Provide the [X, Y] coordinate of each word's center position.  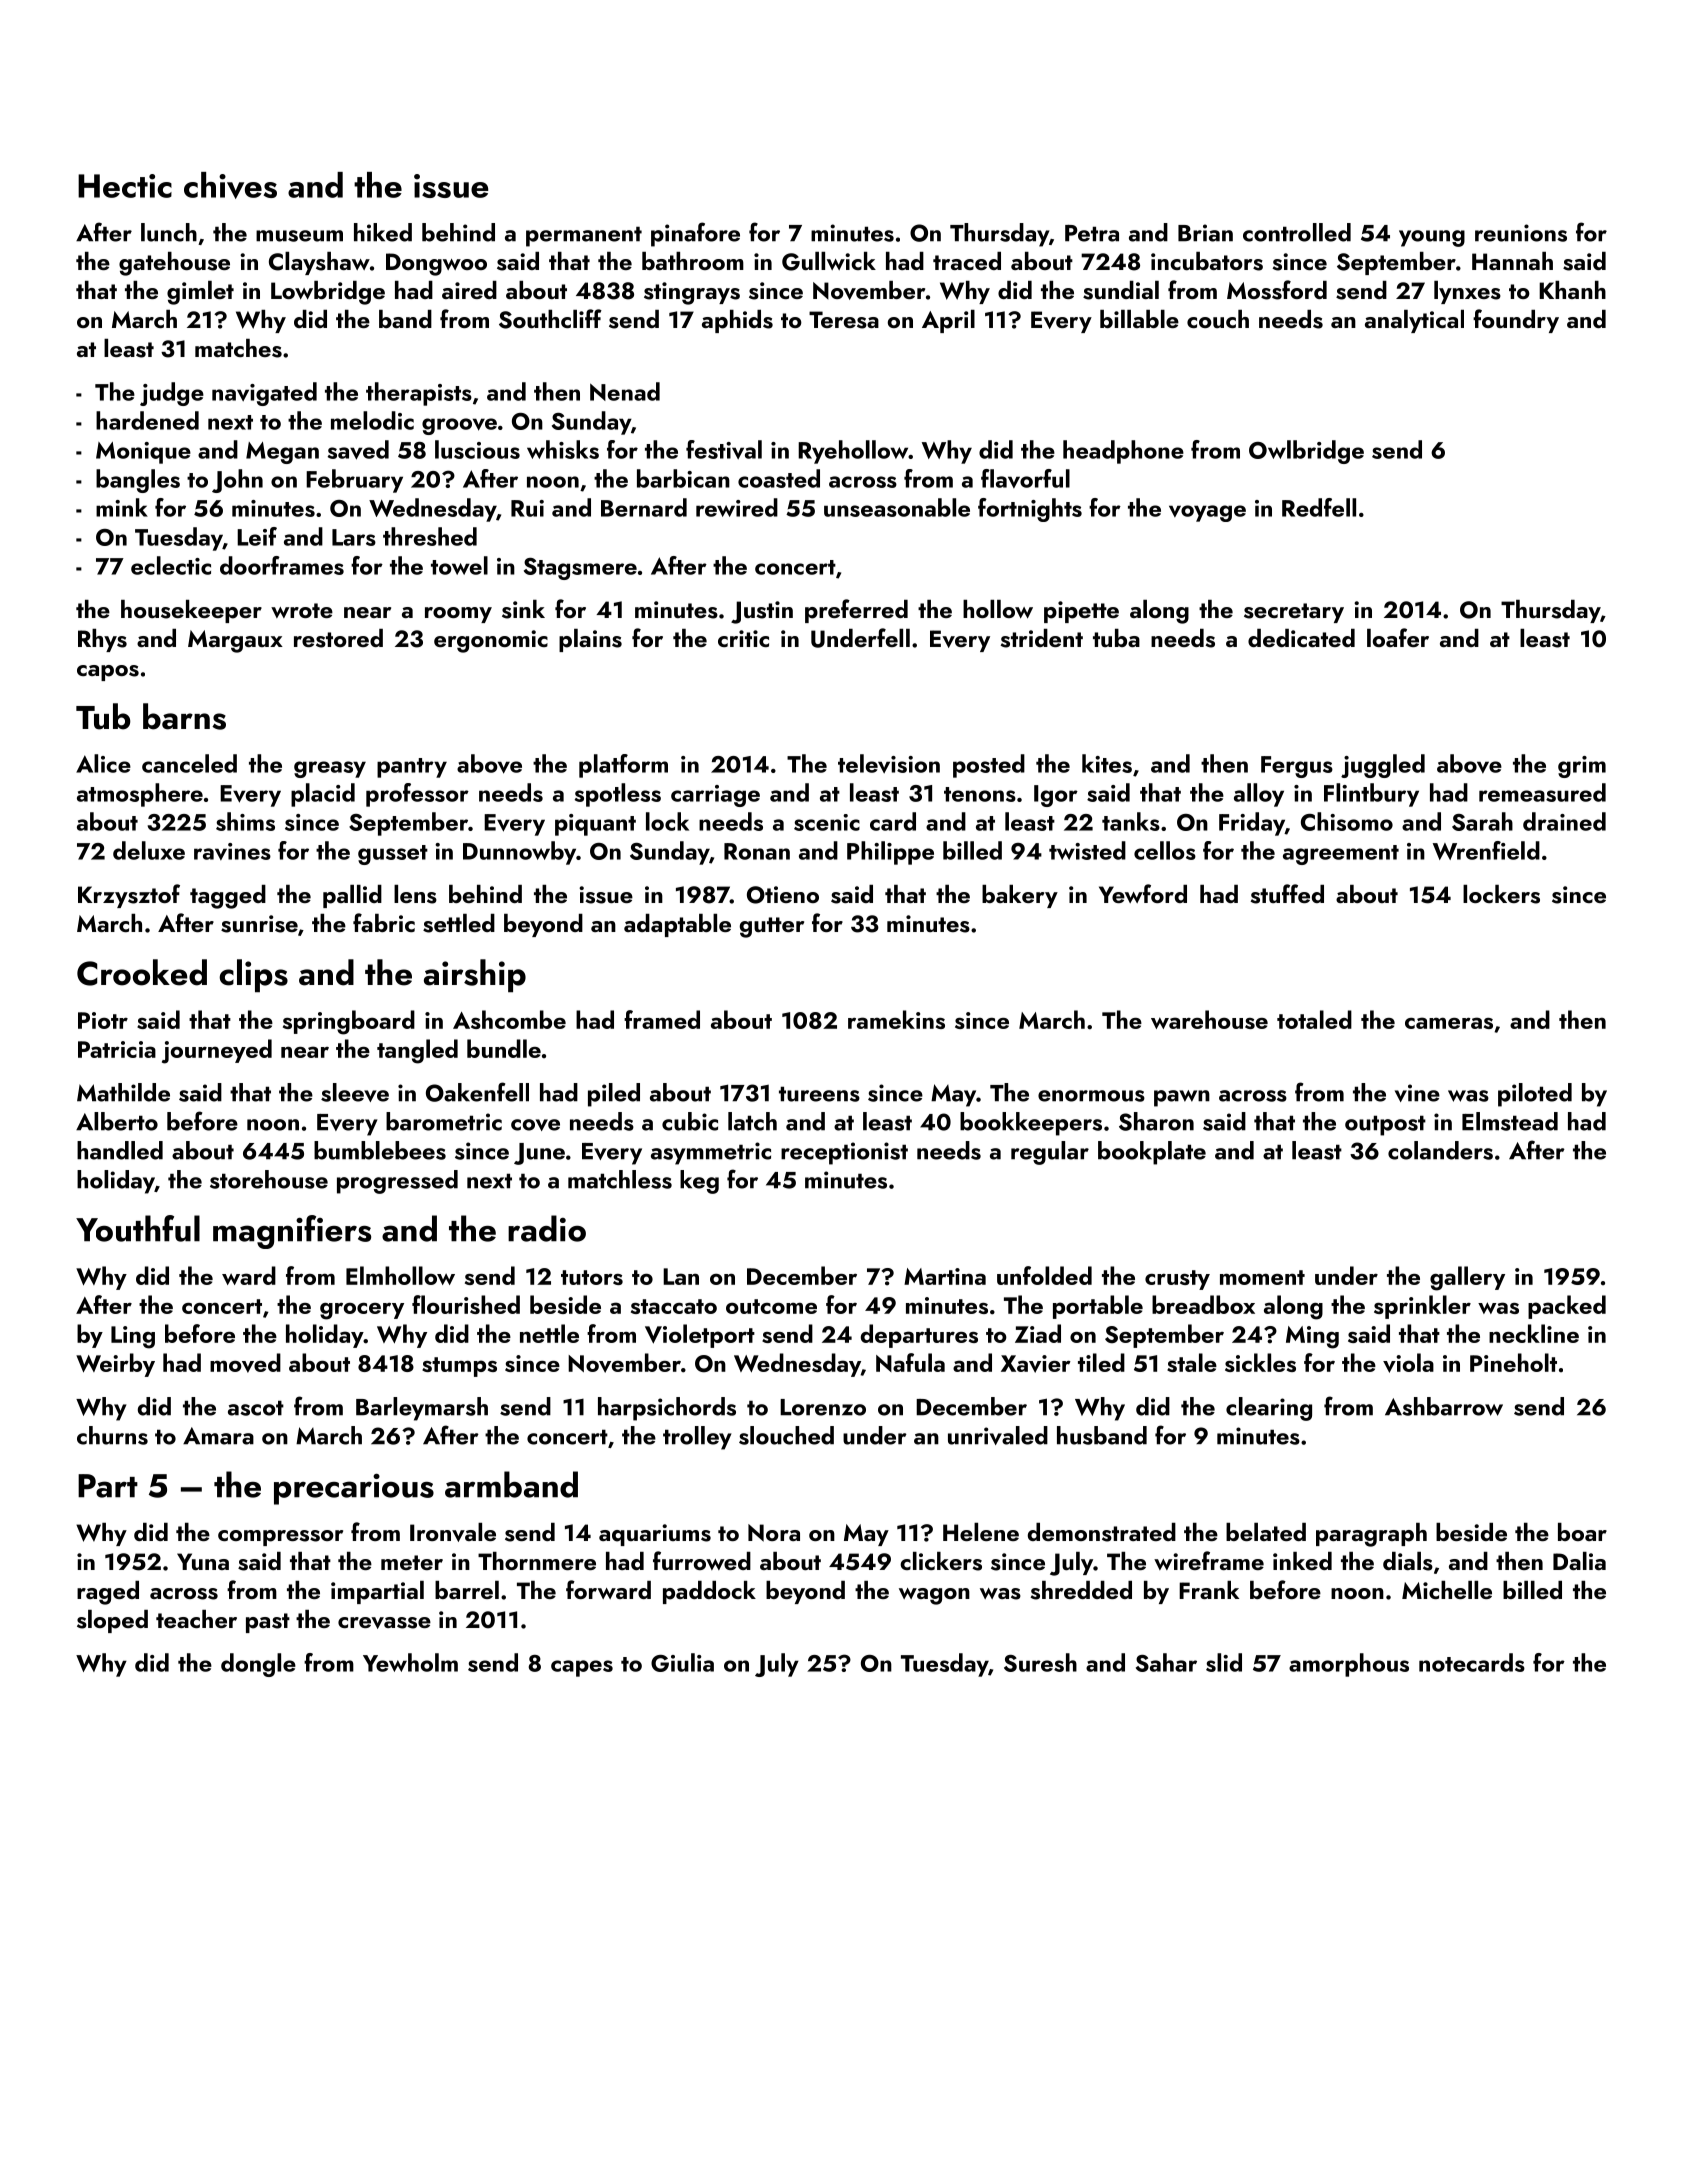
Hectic [125, 186]
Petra [1092, 233]
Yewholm [410, 1662]
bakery [1020, 896]
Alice [103, 763]
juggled [1383, 766]
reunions [1521, 233]
